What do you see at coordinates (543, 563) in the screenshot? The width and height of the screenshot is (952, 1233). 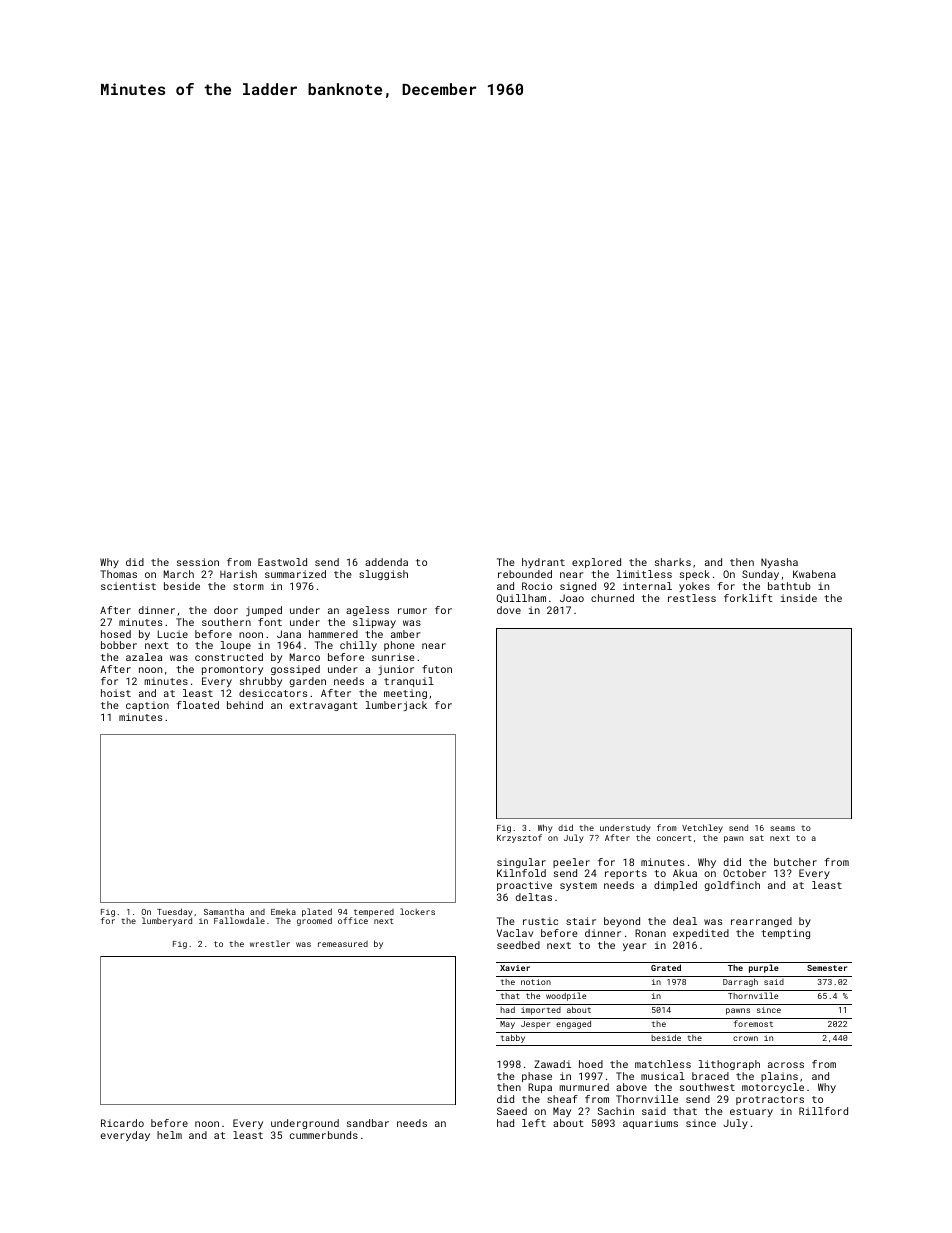 I see `hydrant` at bounding box center [543, 563].
